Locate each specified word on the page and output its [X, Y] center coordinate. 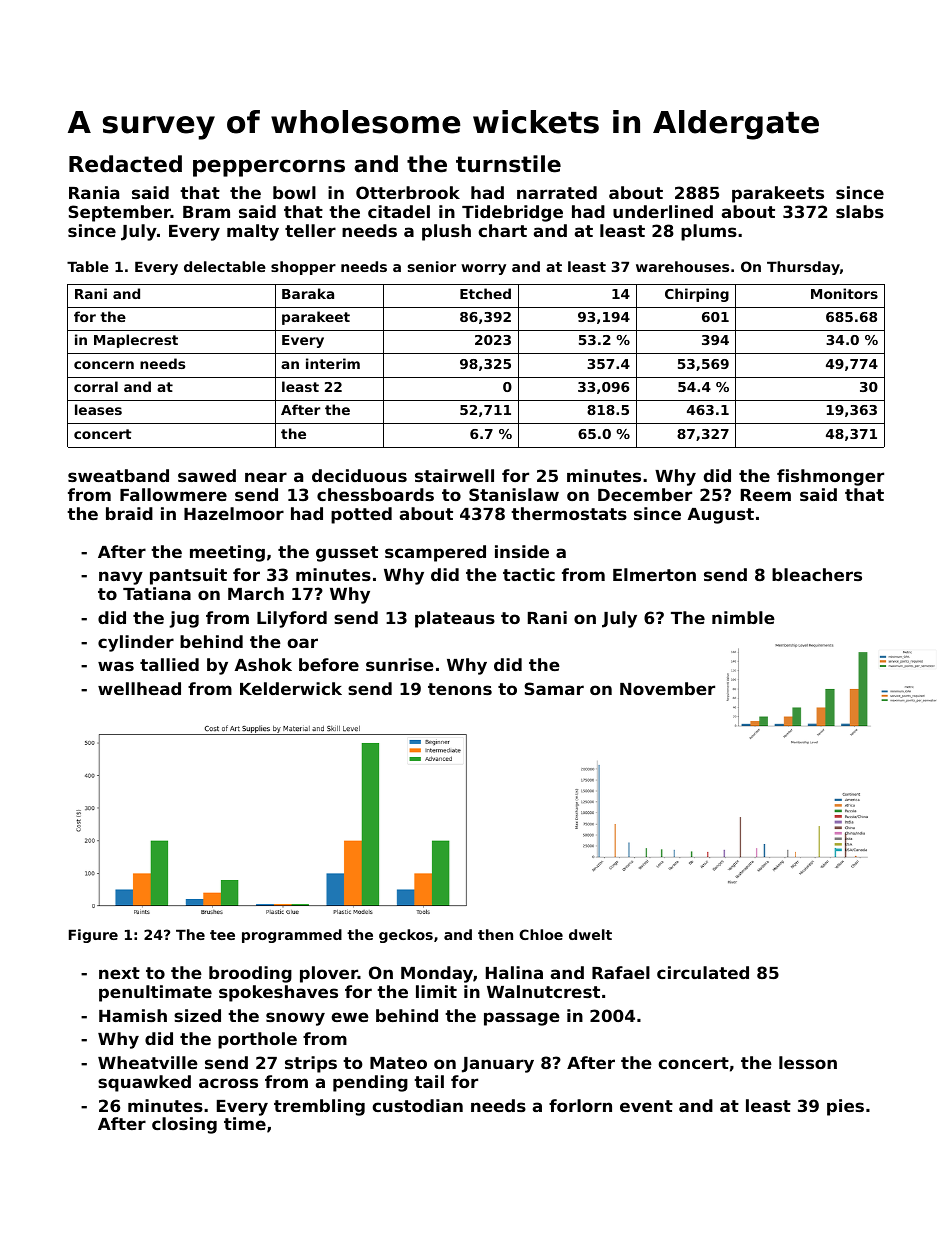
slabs [860, 211]
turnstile [508, 164]
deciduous [359, 475]
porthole [257, 1040]
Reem [766, 495]
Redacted [125, 164]
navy [121, 578]
